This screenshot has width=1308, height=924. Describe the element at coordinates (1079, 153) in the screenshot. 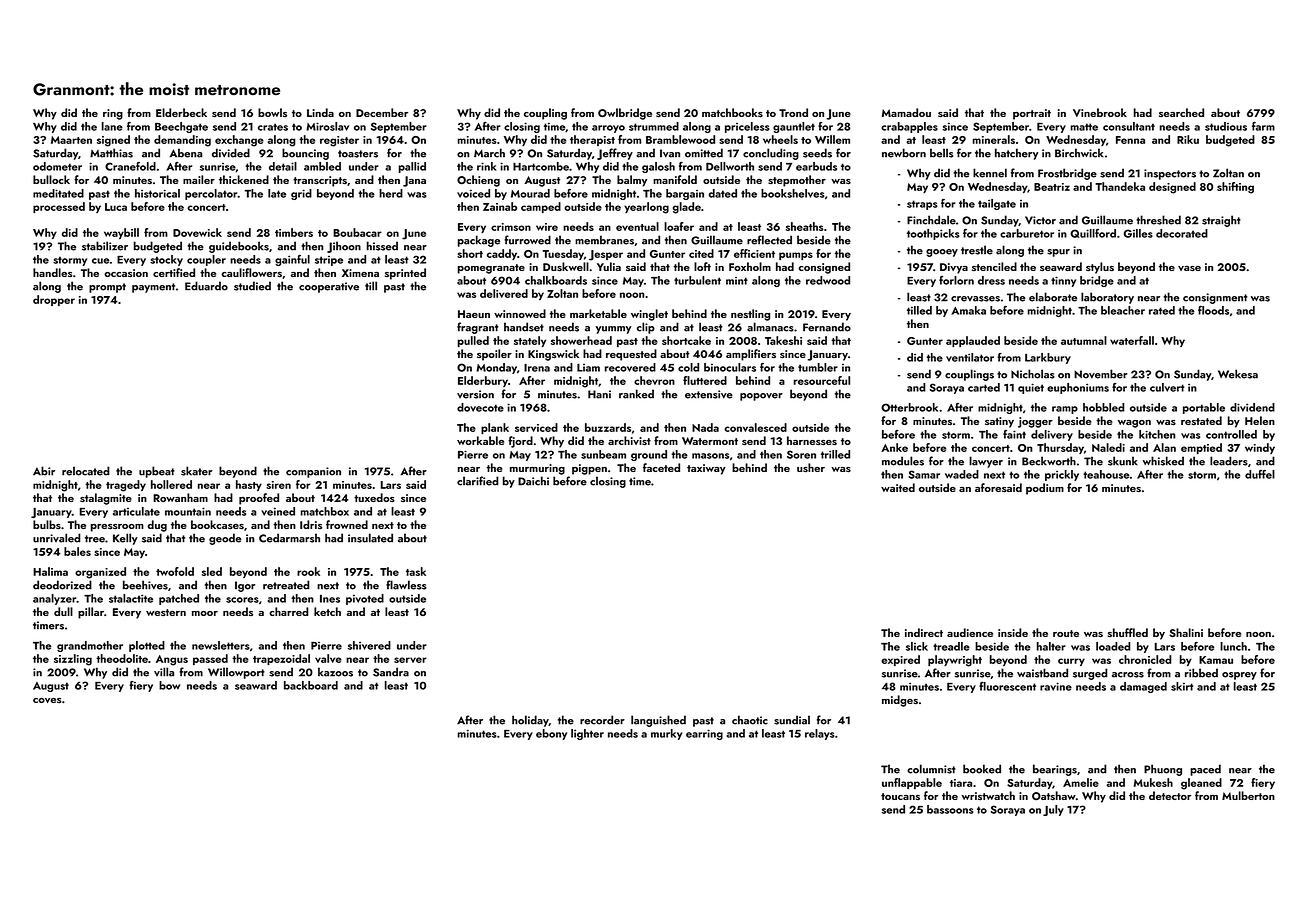

I see `Birchwick` at that location.
